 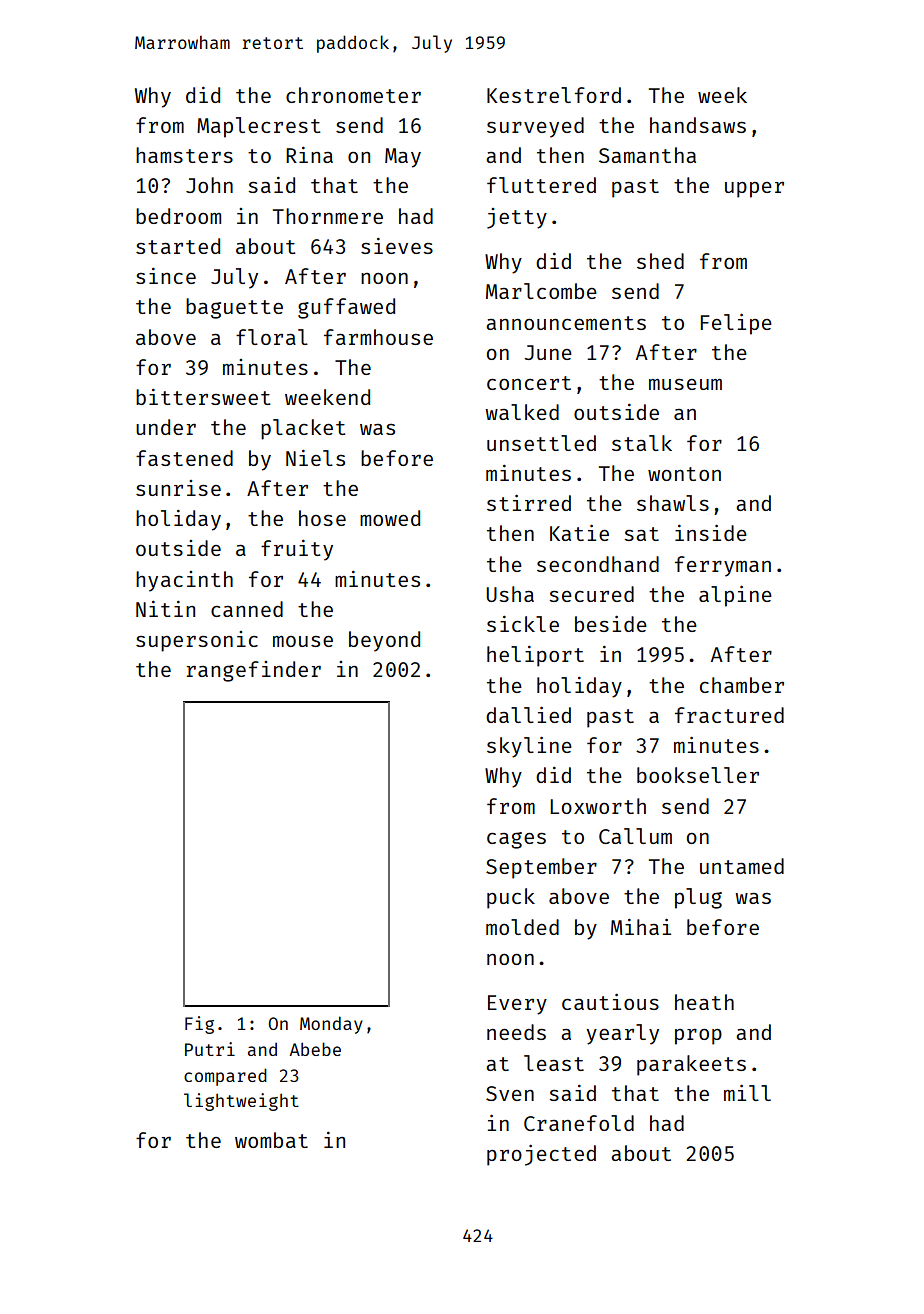 I want to click on announcements, so click(x=566, y=323).
